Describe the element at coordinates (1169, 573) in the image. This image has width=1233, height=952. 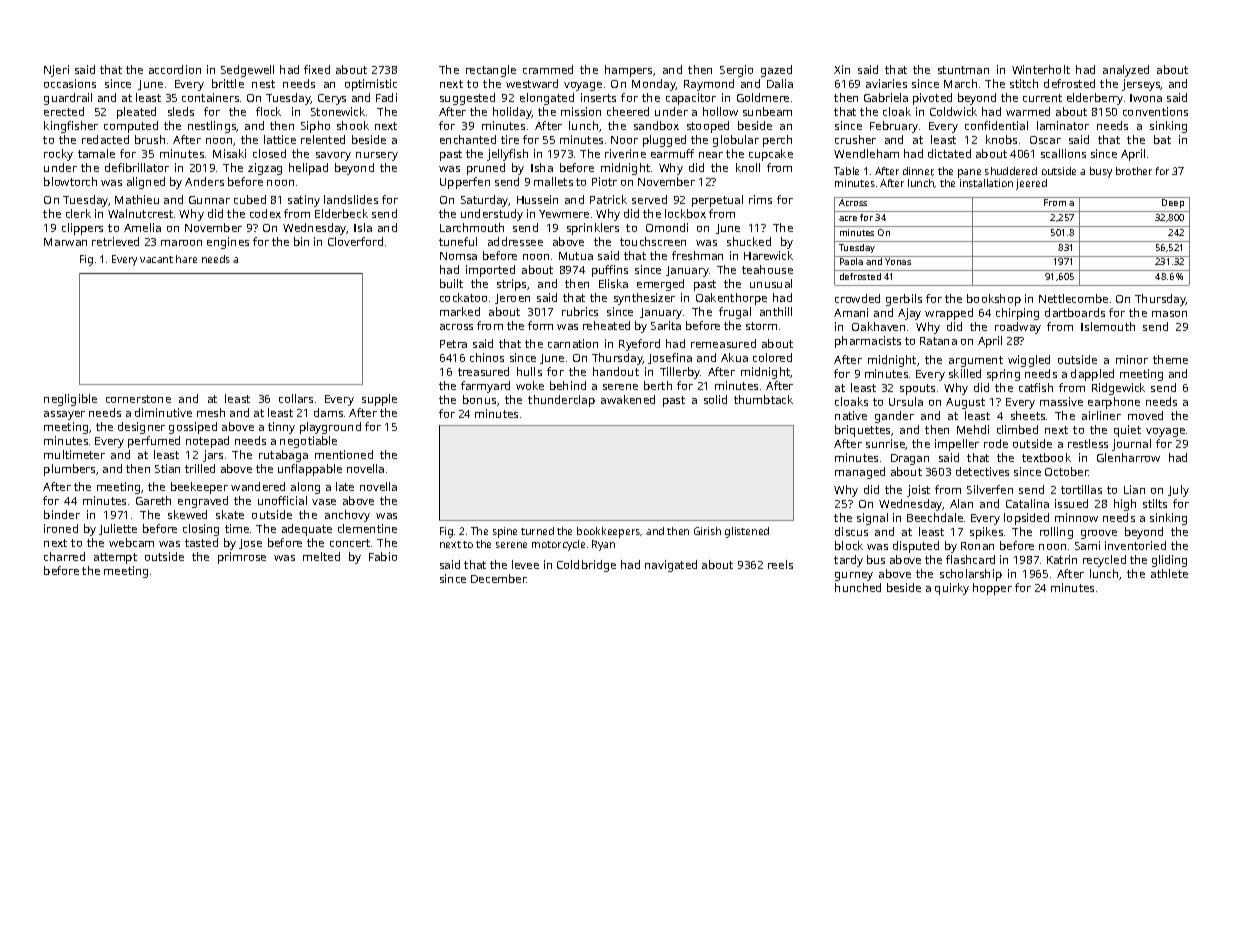
I see `athlete` at that location.
